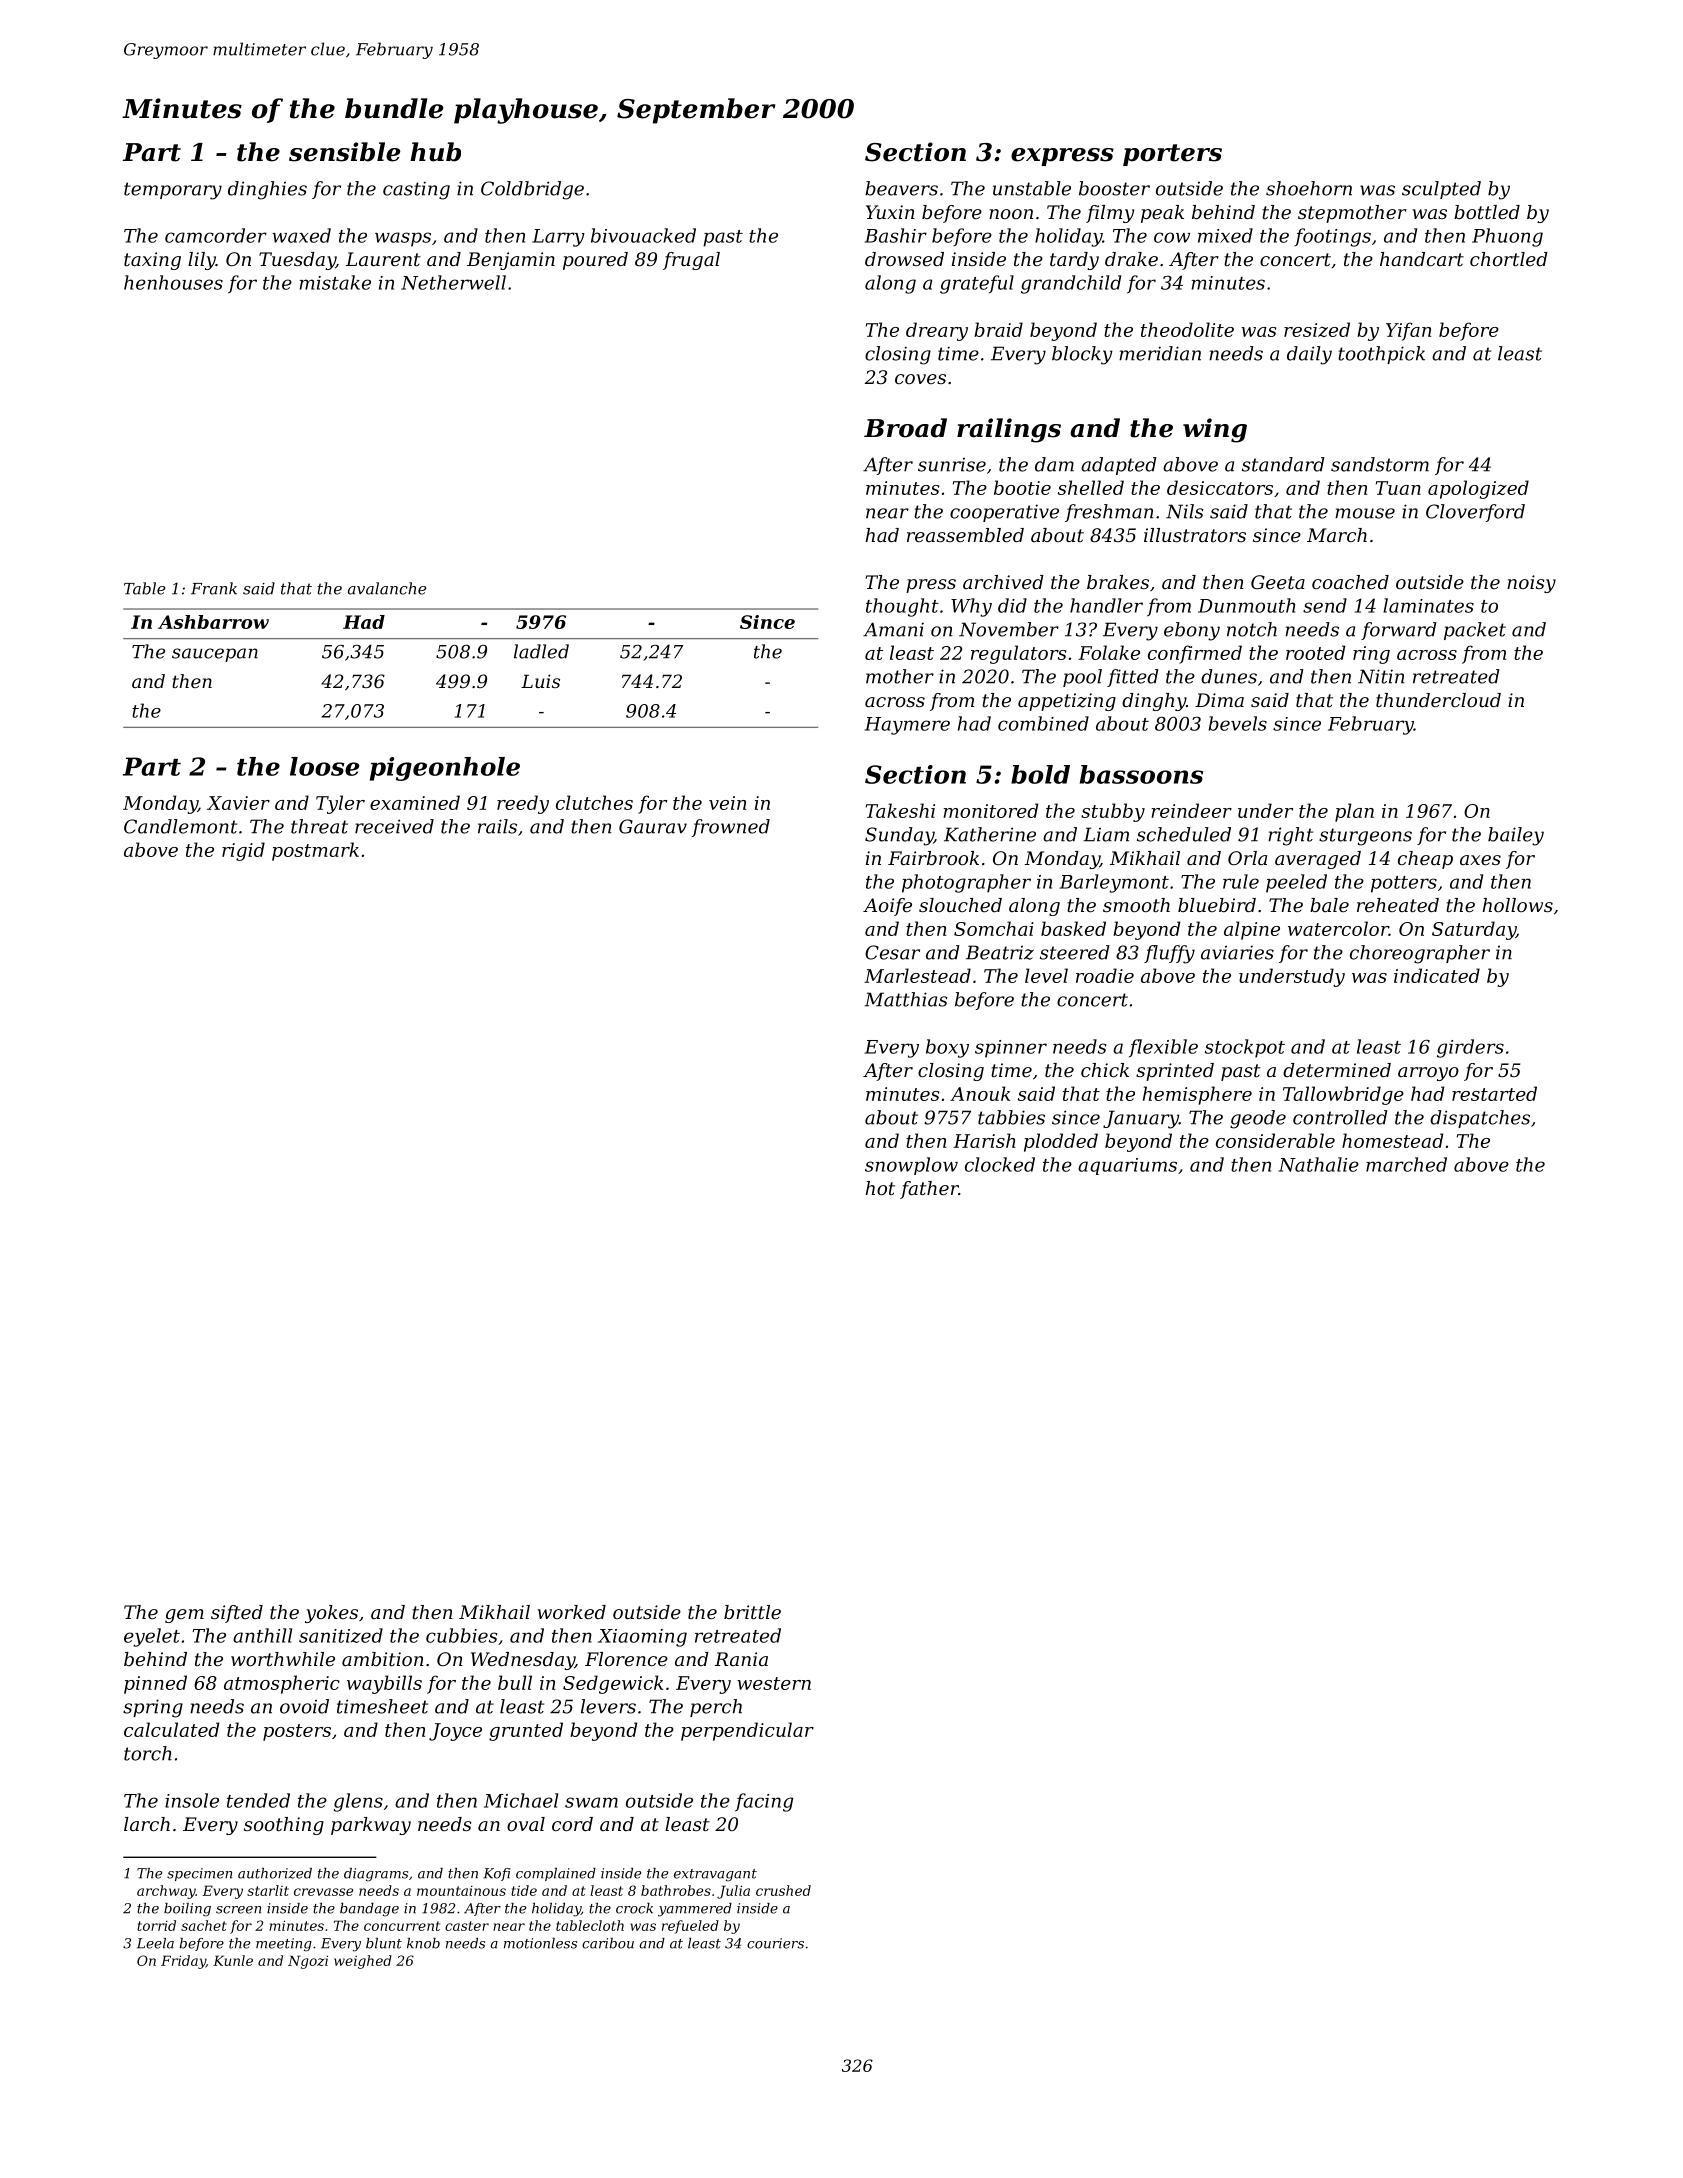 Image resolution: width=1683 pixels, height=2178 pixels. Describe the element at coordinates (445, 769) in the image. I see `pigeonhole` at that location.
